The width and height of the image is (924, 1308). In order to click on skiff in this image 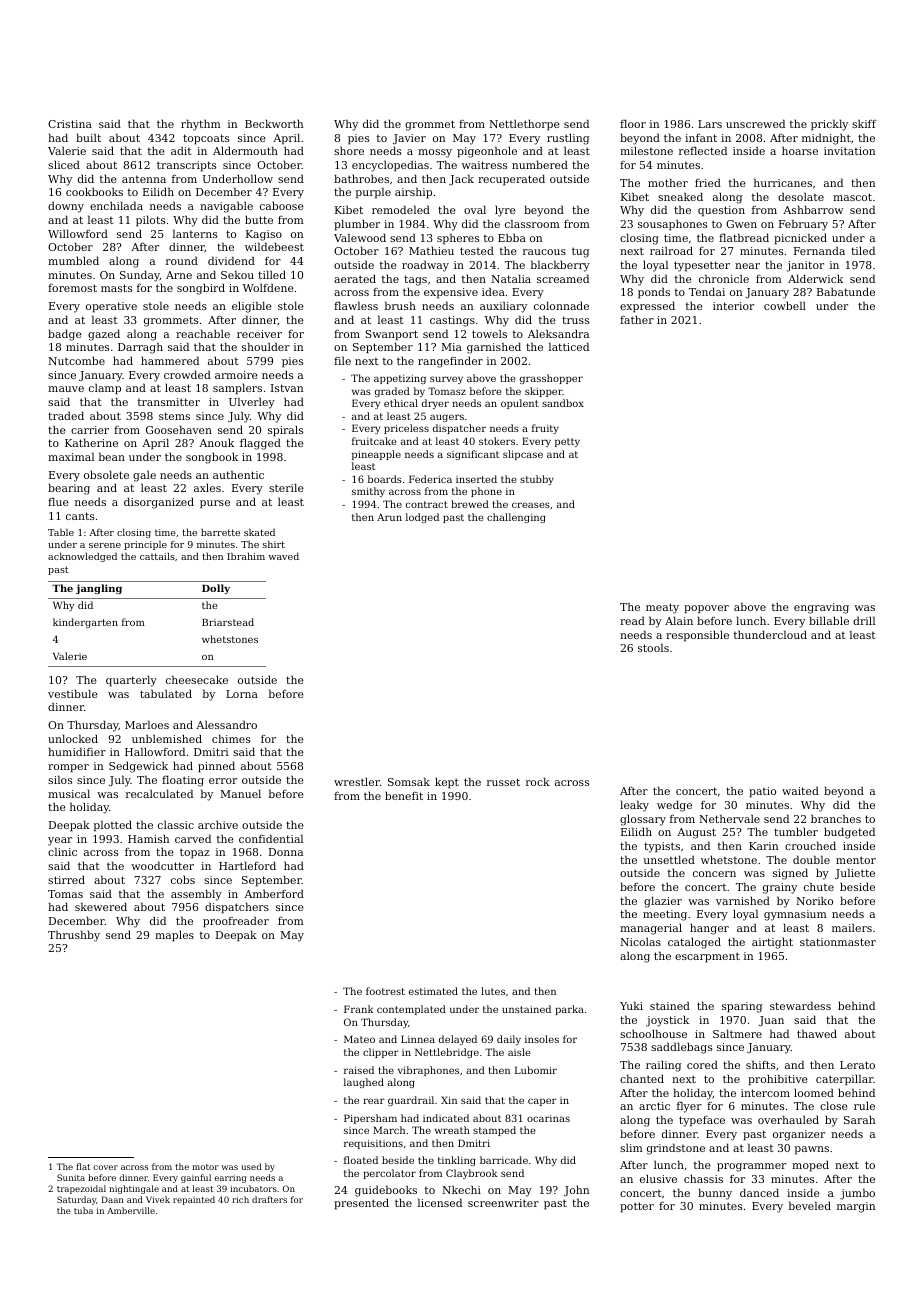, I will do `click(864, 123)`.
